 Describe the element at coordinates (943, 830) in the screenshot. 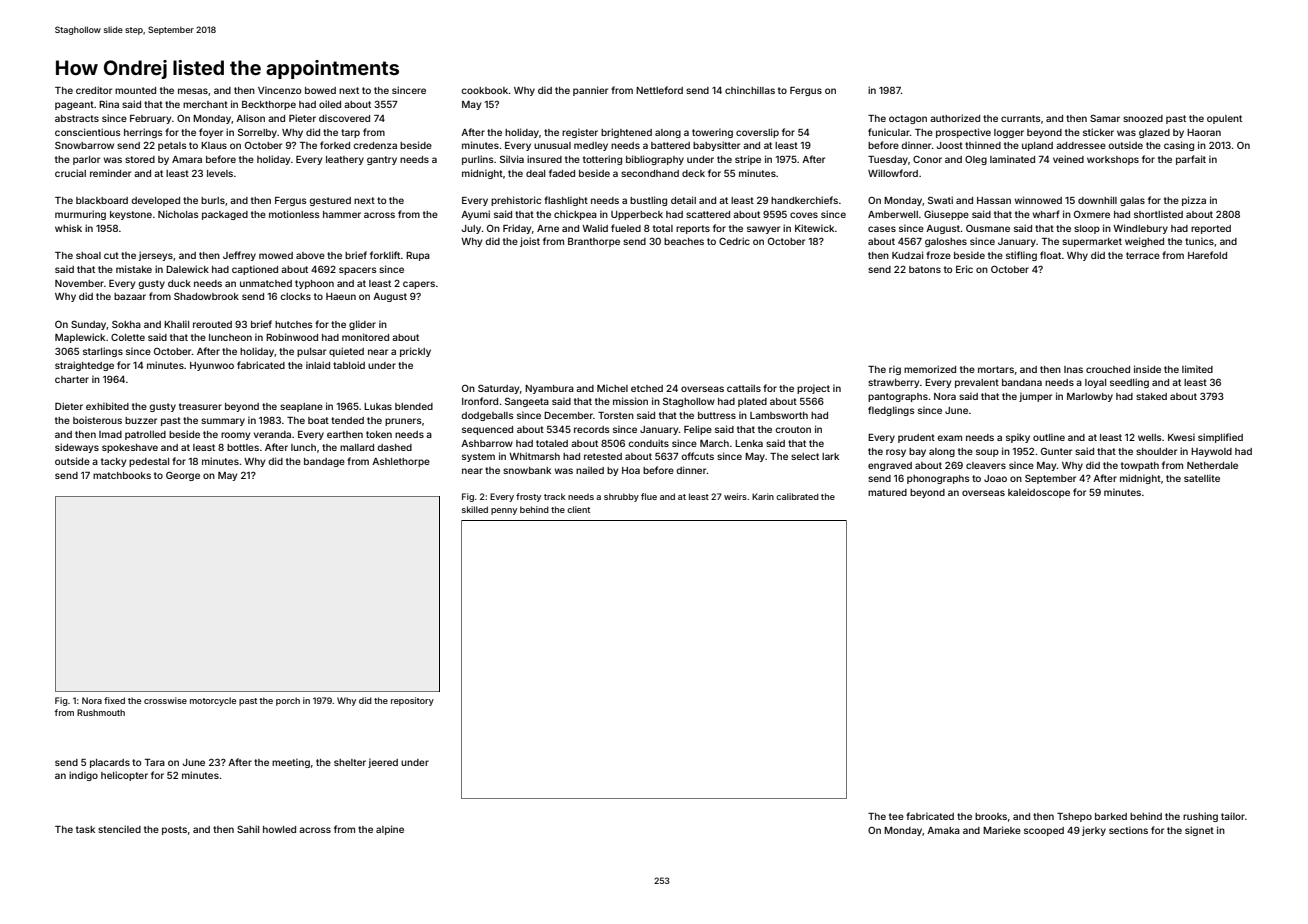

I see `Amaka` at that location.
